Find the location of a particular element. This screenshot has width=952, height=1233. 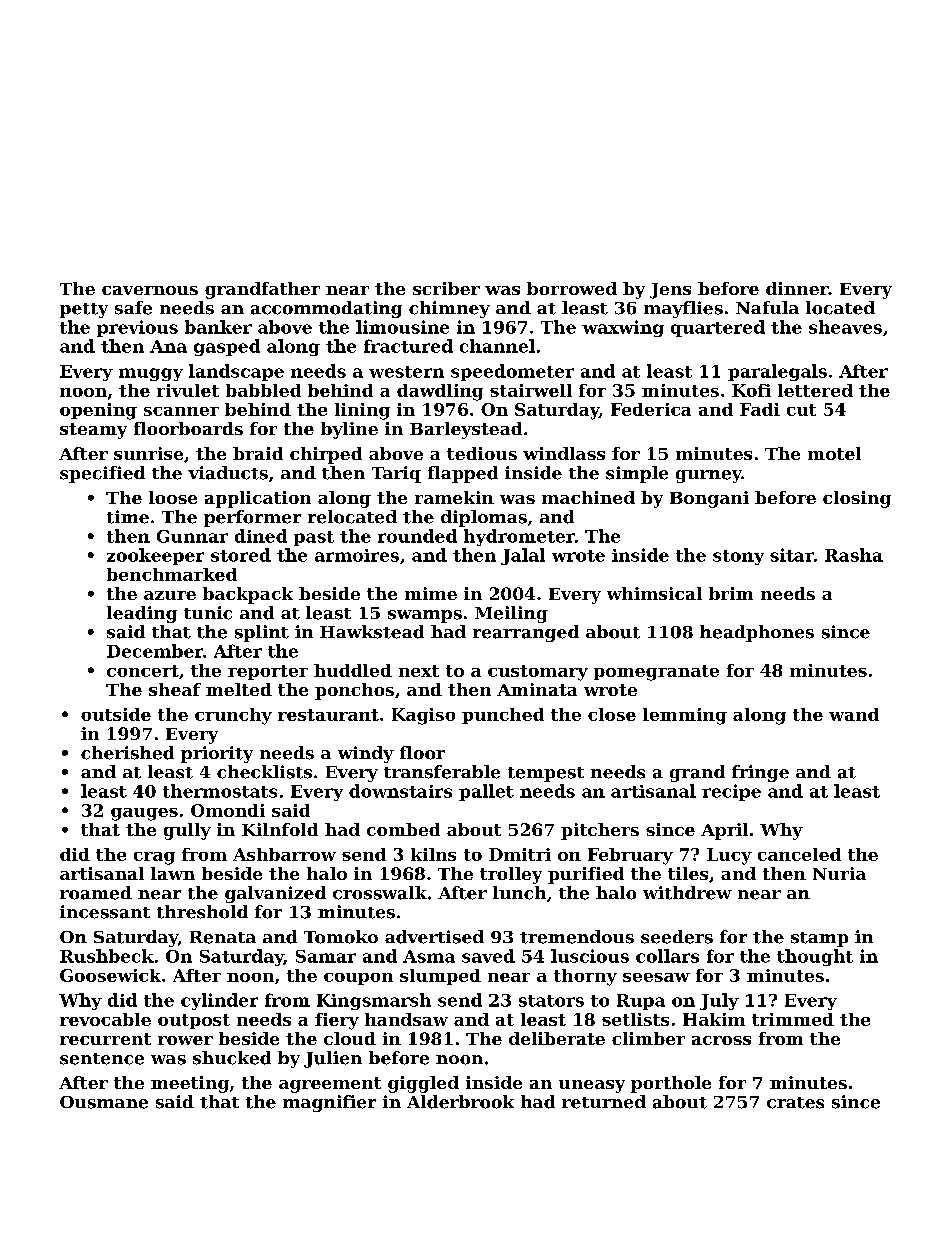

wand is located at coordinates (854, 714).
